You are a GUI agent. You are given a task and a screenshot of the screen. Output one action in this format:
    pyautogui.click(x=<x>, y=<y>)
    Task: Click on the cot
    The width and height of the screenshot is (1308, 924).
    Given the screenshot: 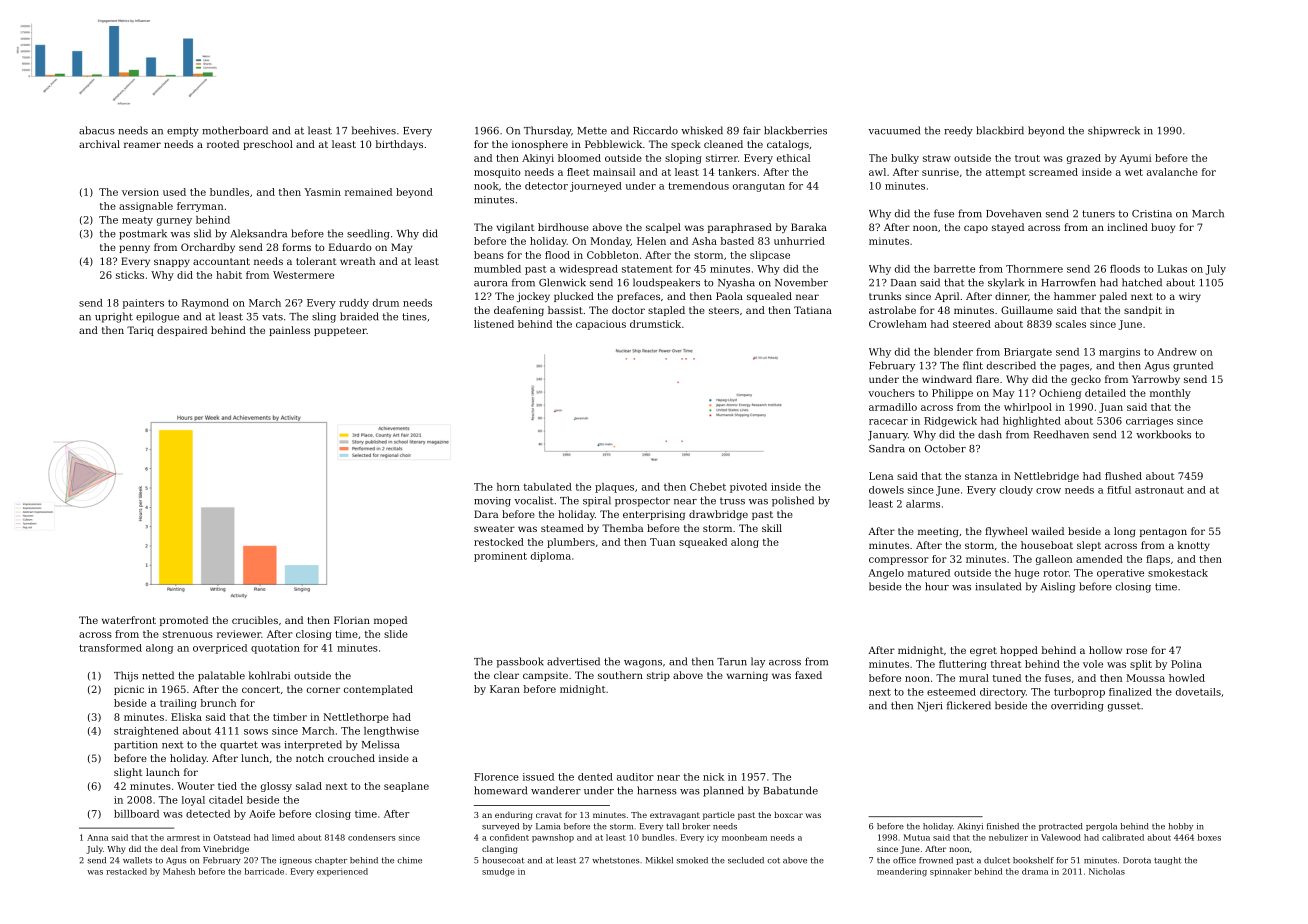 What is the action you would take?
    pyautogui.click(x=773, y=861)
